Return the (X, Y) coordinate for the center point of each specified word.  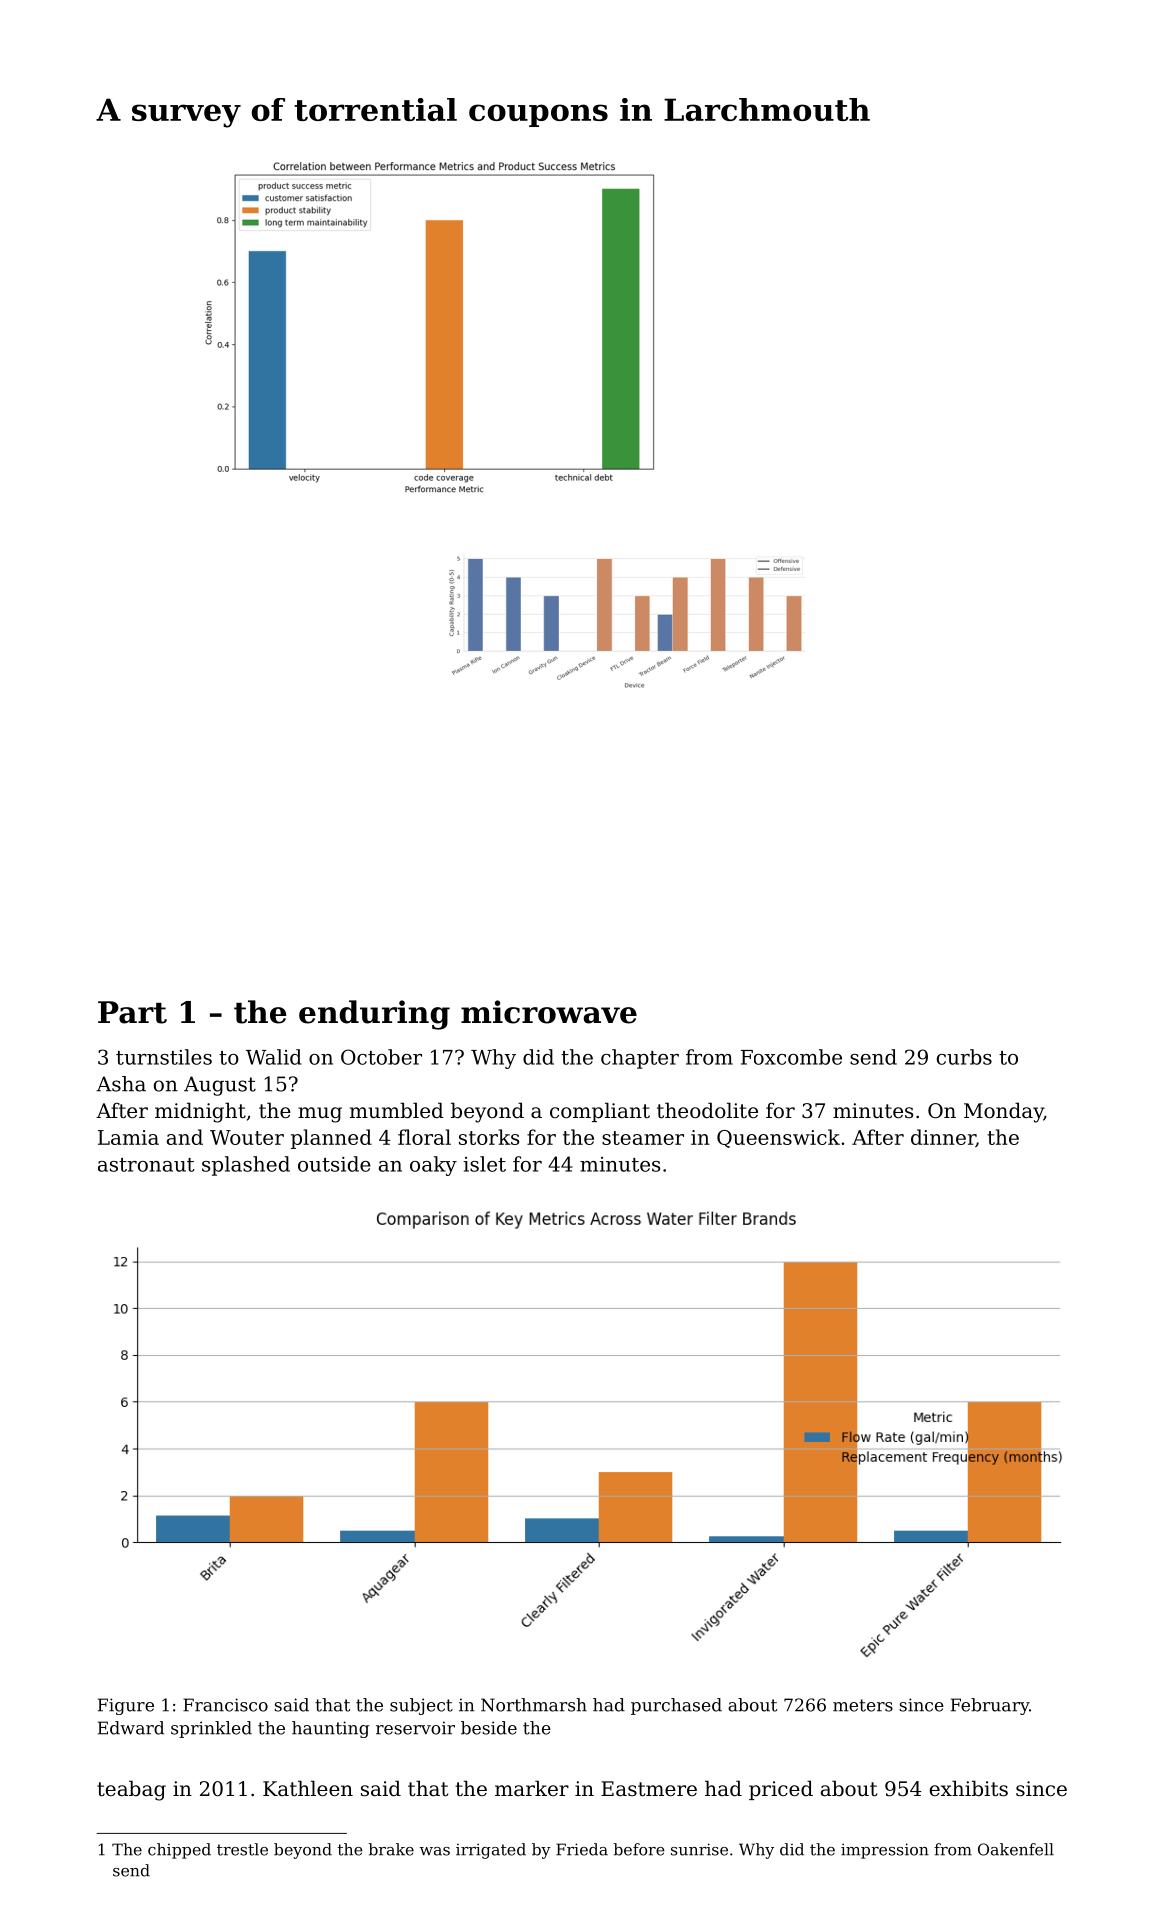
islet (484, 1164)
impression (885, 1851)
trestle (242, 1849)
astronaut (146, 1165)
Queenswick (778, 1138)
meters (863, 1705)
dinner (943, 1138)
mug (320, 1115)
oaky (433, 1166)
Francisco (225, 1705)
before (639, 1849)
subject (421, 1706)
